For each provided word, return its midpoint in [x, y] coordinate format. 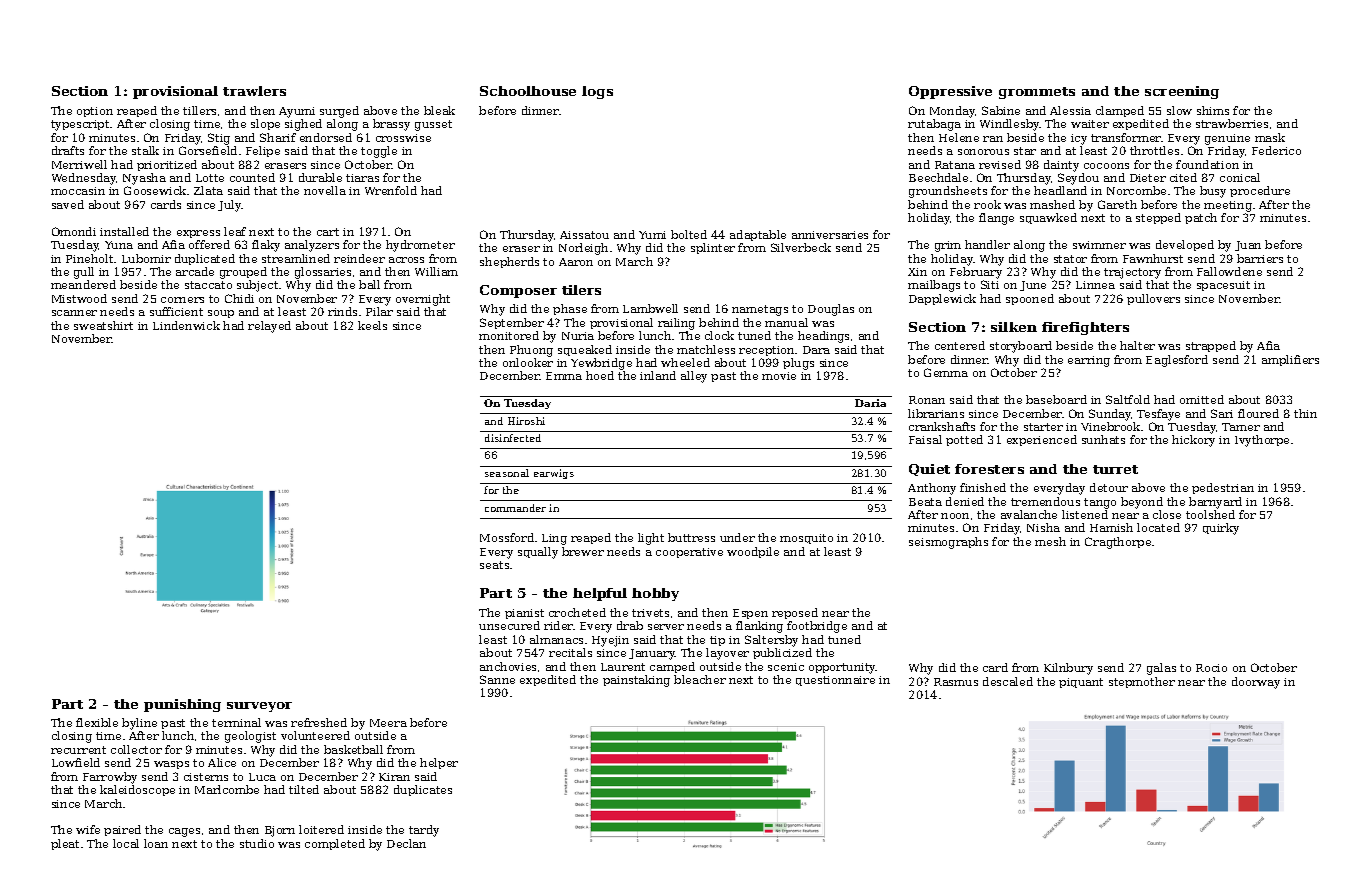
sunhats [1103, 439]
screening [1182, 92]
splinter [713, 248]
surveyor [259, 707]
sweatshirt [103, 325]
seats [494, 565]
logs [597, 92]
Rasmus [956, 682]
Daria [870, 403]
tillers [199, 110]
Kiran [394, 777]
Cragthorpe [1118, 543]
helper [439, 763]
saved [68, 204]
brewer [583, 551]
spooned [1030, 299]
